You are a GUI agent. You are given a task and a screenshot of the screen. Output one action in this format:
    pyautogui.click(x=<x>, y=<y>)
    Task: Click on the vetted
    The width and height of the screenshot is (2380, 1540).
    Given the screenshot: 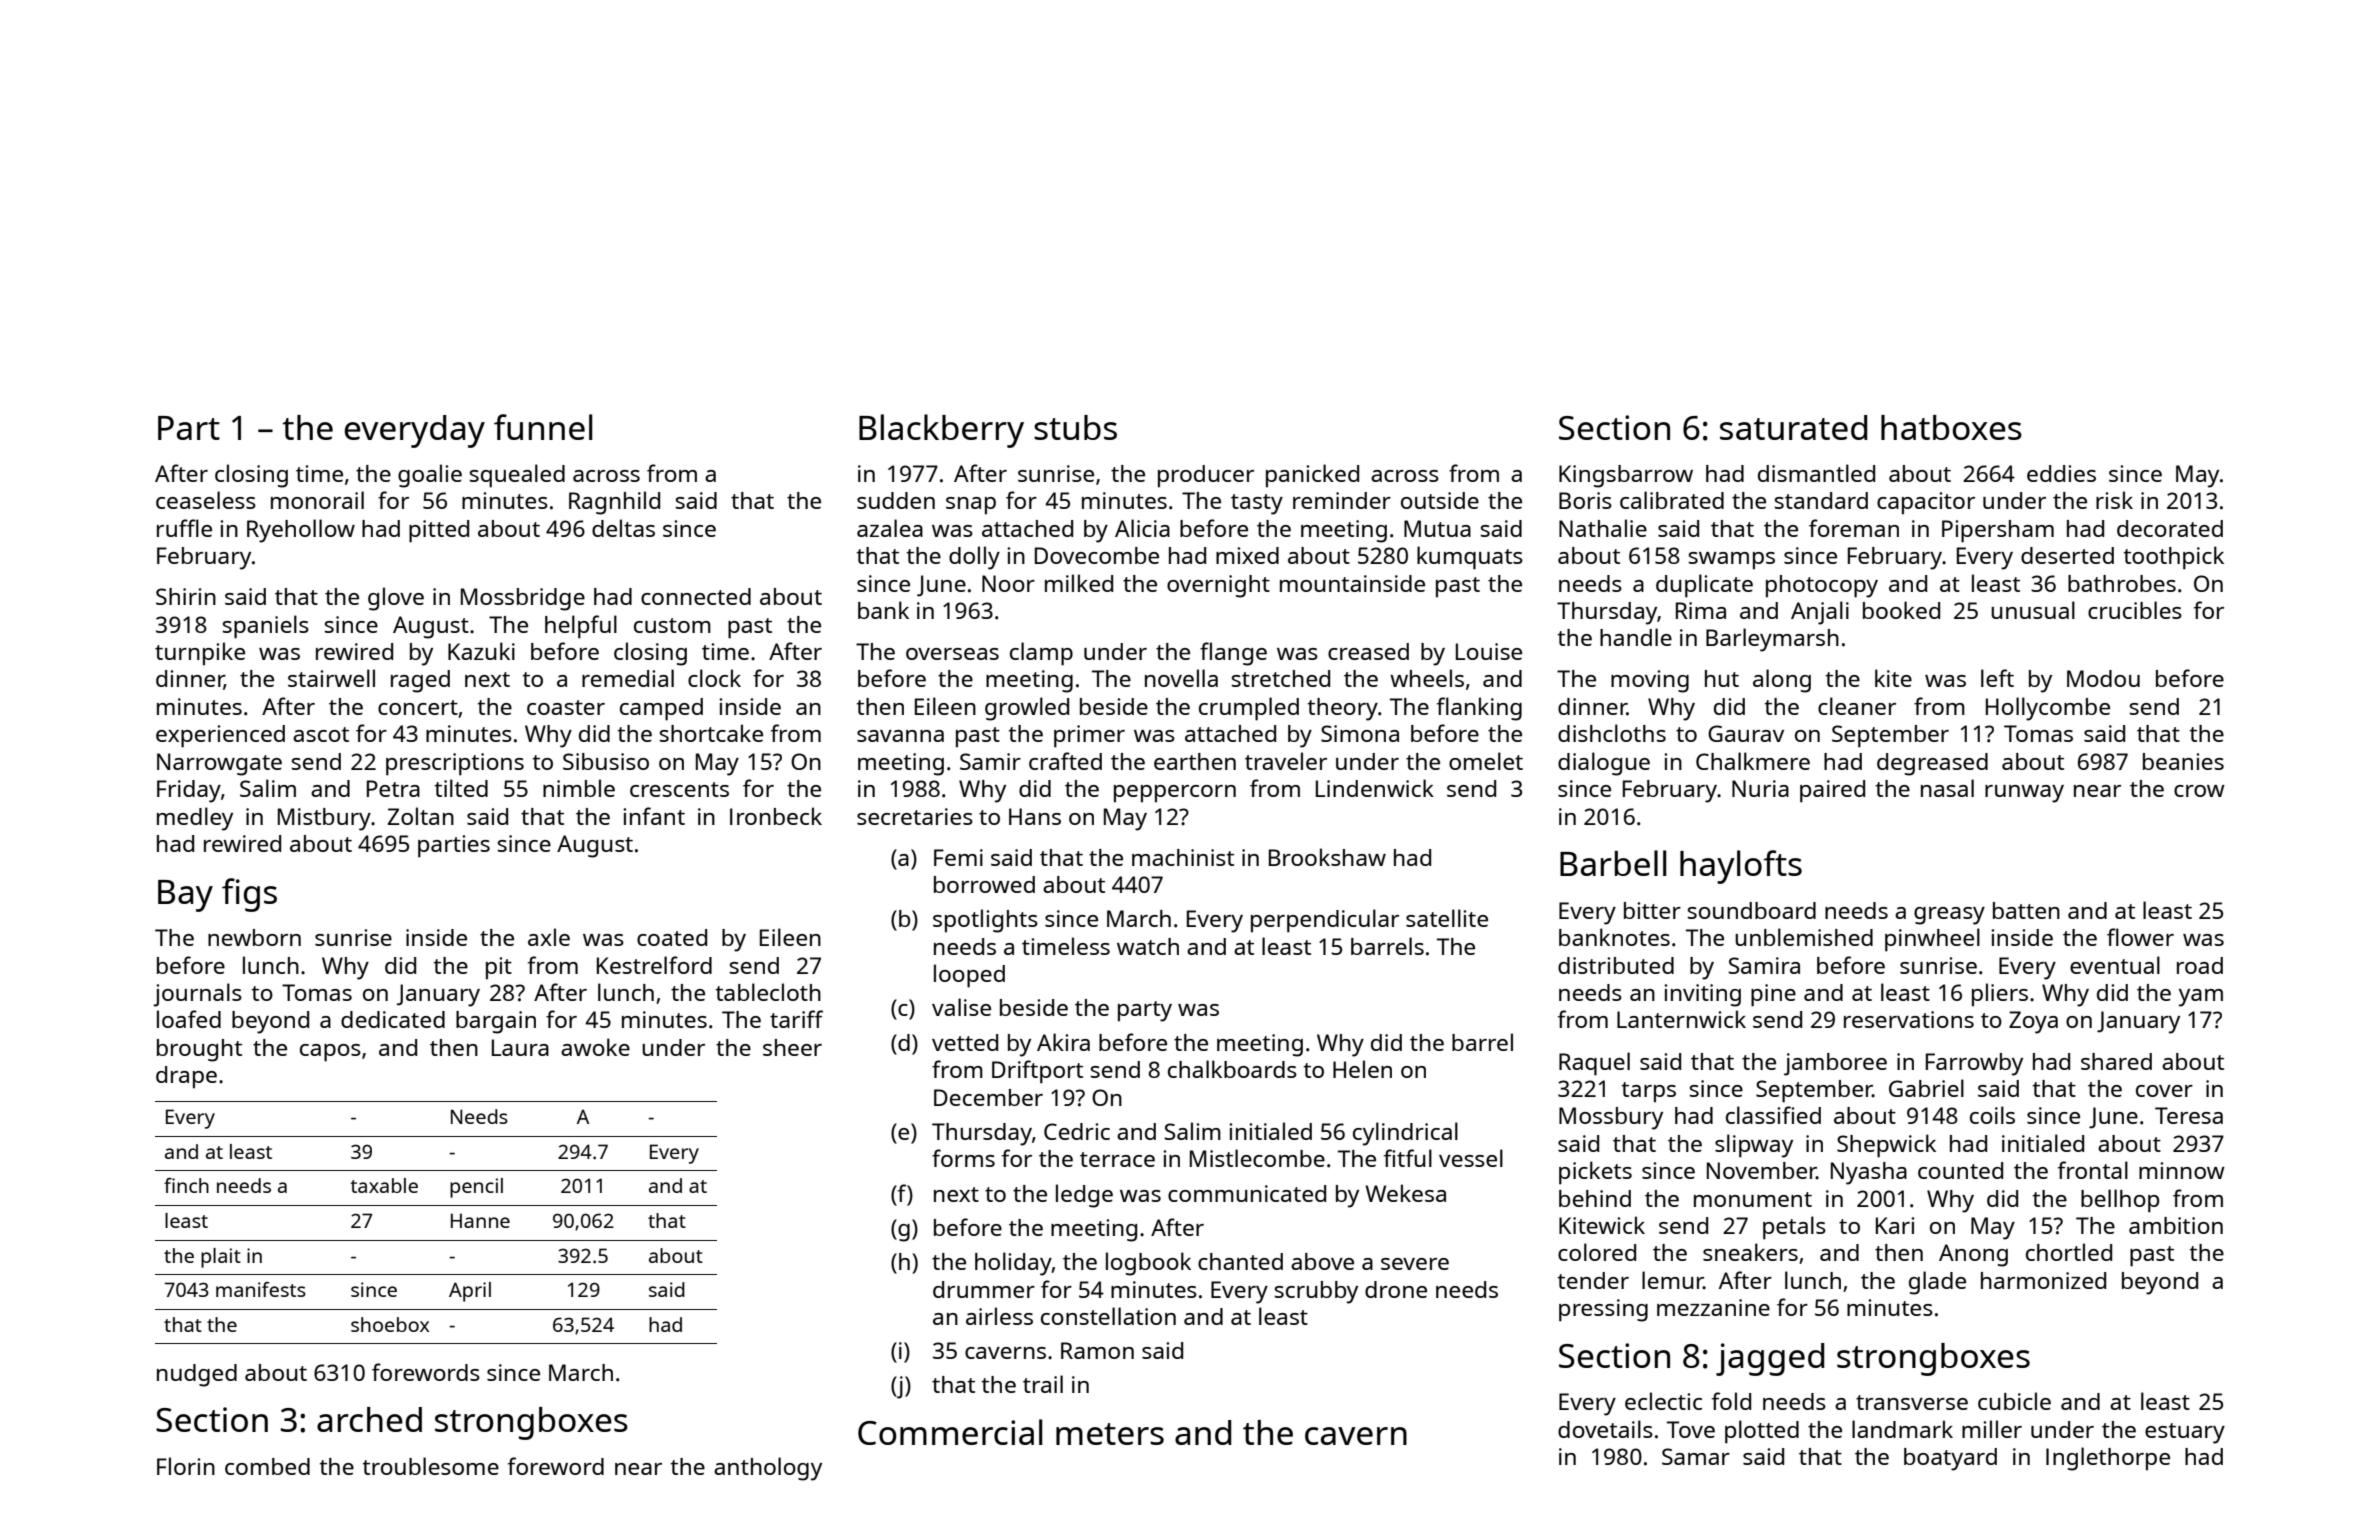 What is the action you would take?
    pyautogui.click(x=965, y=1042)
